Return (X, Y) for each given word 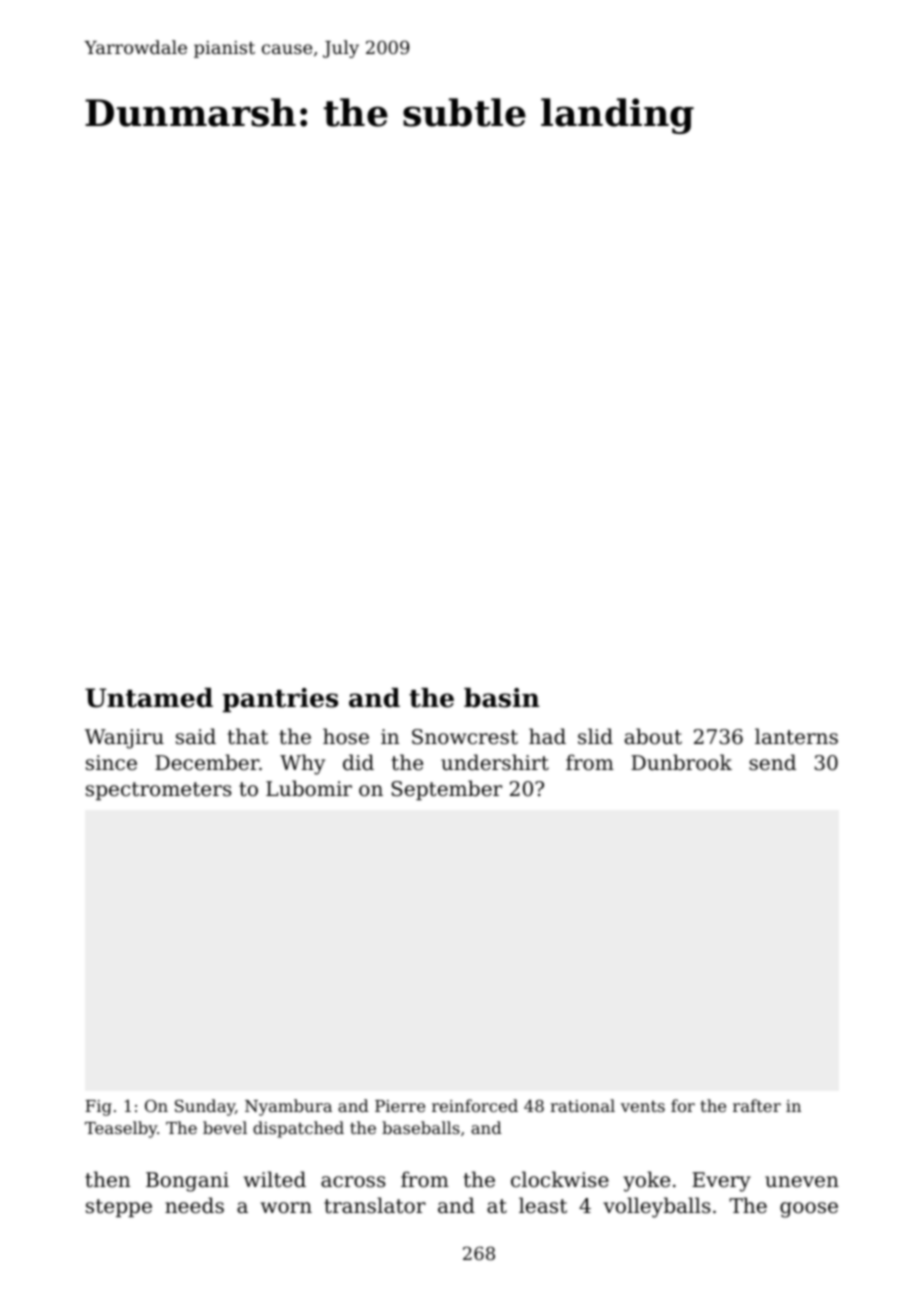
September (446, 790)
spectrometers (159, 791)
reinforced (475, 1105)
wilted (275, 1179)
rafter (757, 1105)
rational (582, 1105)
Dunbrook (681, 762)
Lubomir (309, 788)
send (772, 762)
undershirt (495, 762)
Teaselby (121, 1129)
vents (643, 1106)
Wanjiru (124, 739)
